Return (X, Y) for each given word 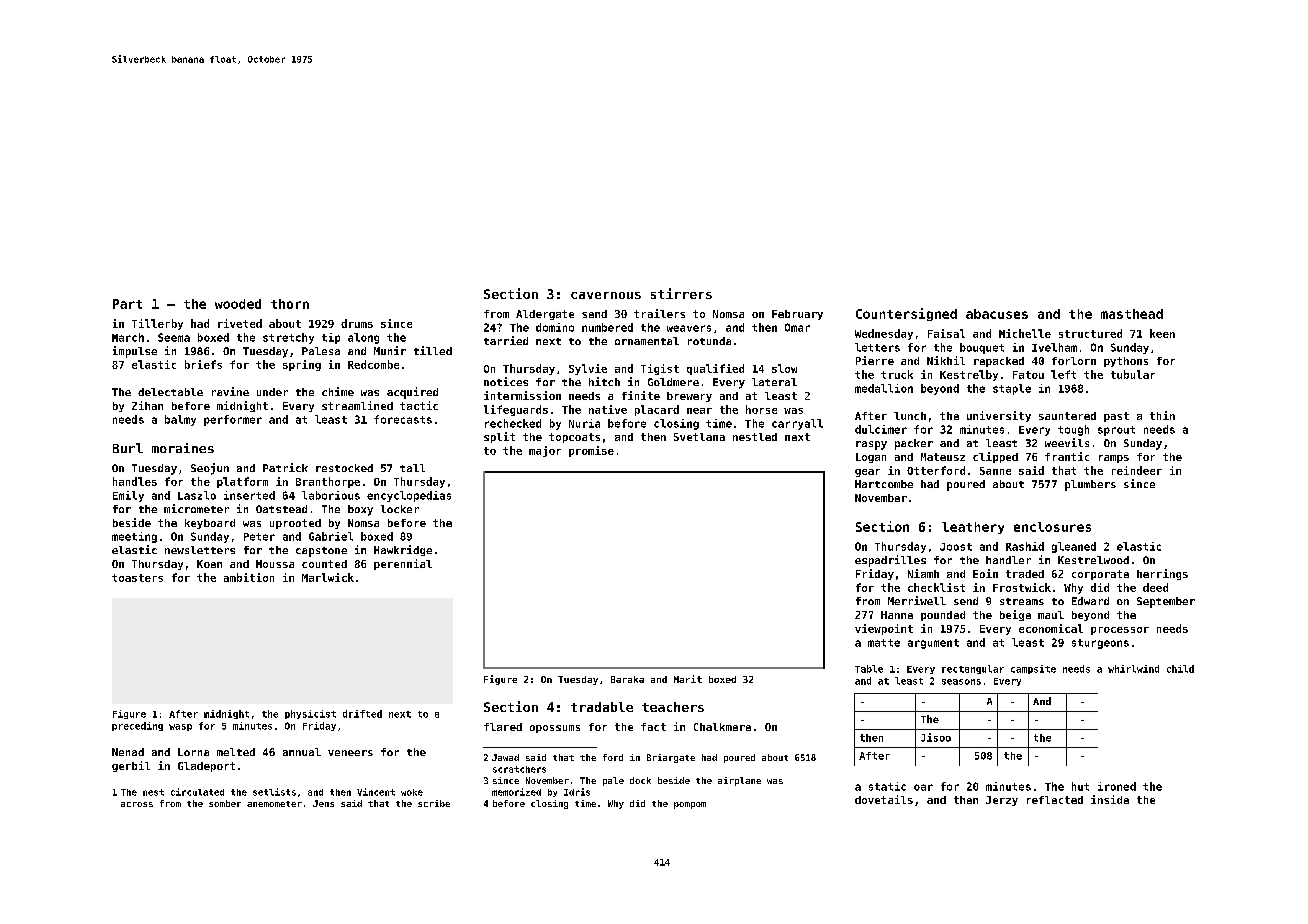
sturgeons (1100, 644)
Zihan (147, 405)
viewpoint (884, 629)
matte (884, 643)
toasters (137, 578)
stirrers (681, 293)
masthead (1132, 314)
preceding (137, 726)
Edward (1090, 601)
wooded (238, 304)
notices (506, 381)
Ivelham (1054, 347)
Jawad (505, 757)
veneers (350, 753)
